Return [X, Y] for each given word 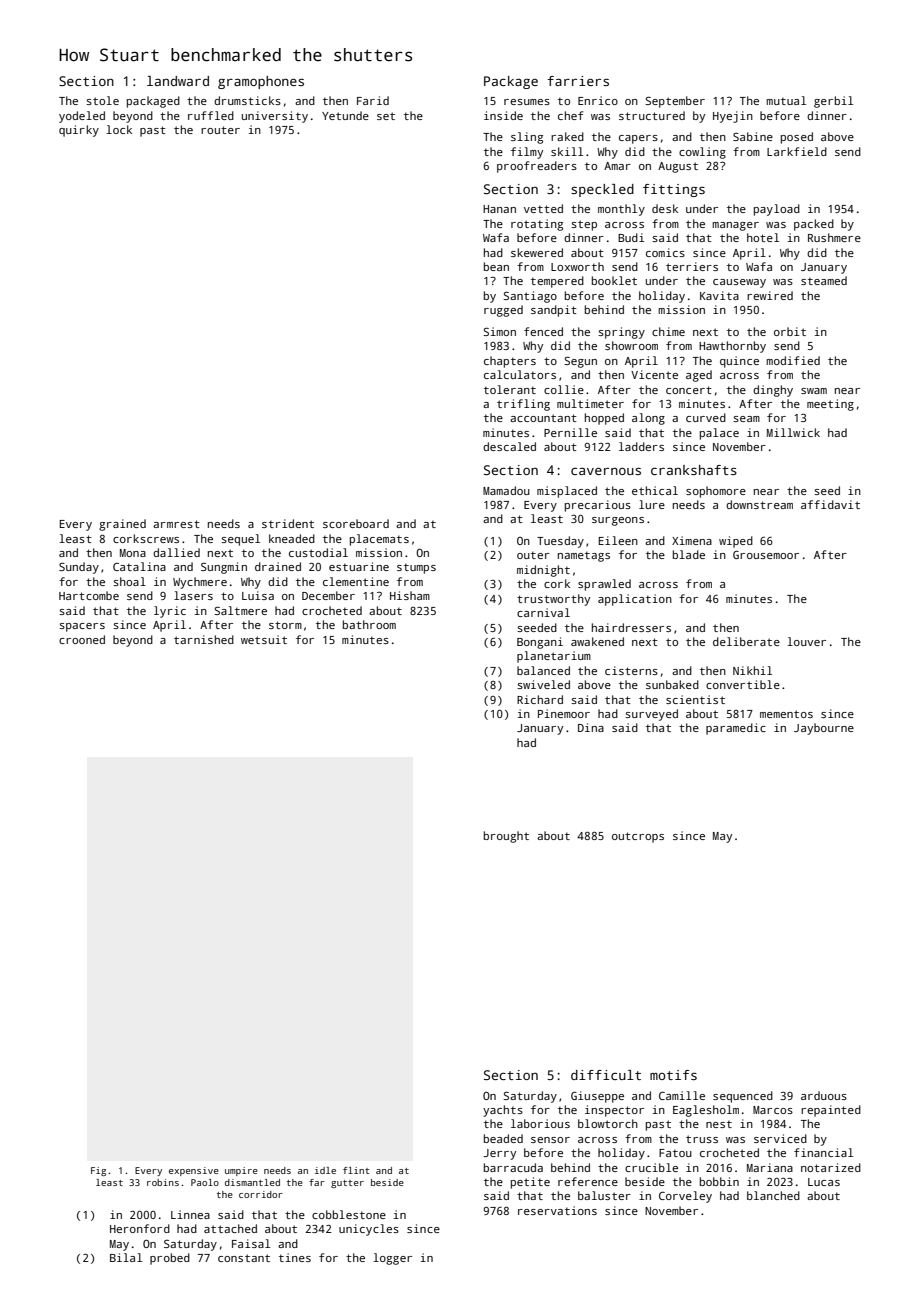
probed [170, 1259]
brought [506, 837]
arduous [824, 1095]
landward [178, 81]
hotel [763, 237]
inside [503, 115]
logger [392, 1259]
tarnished [204, 639]
